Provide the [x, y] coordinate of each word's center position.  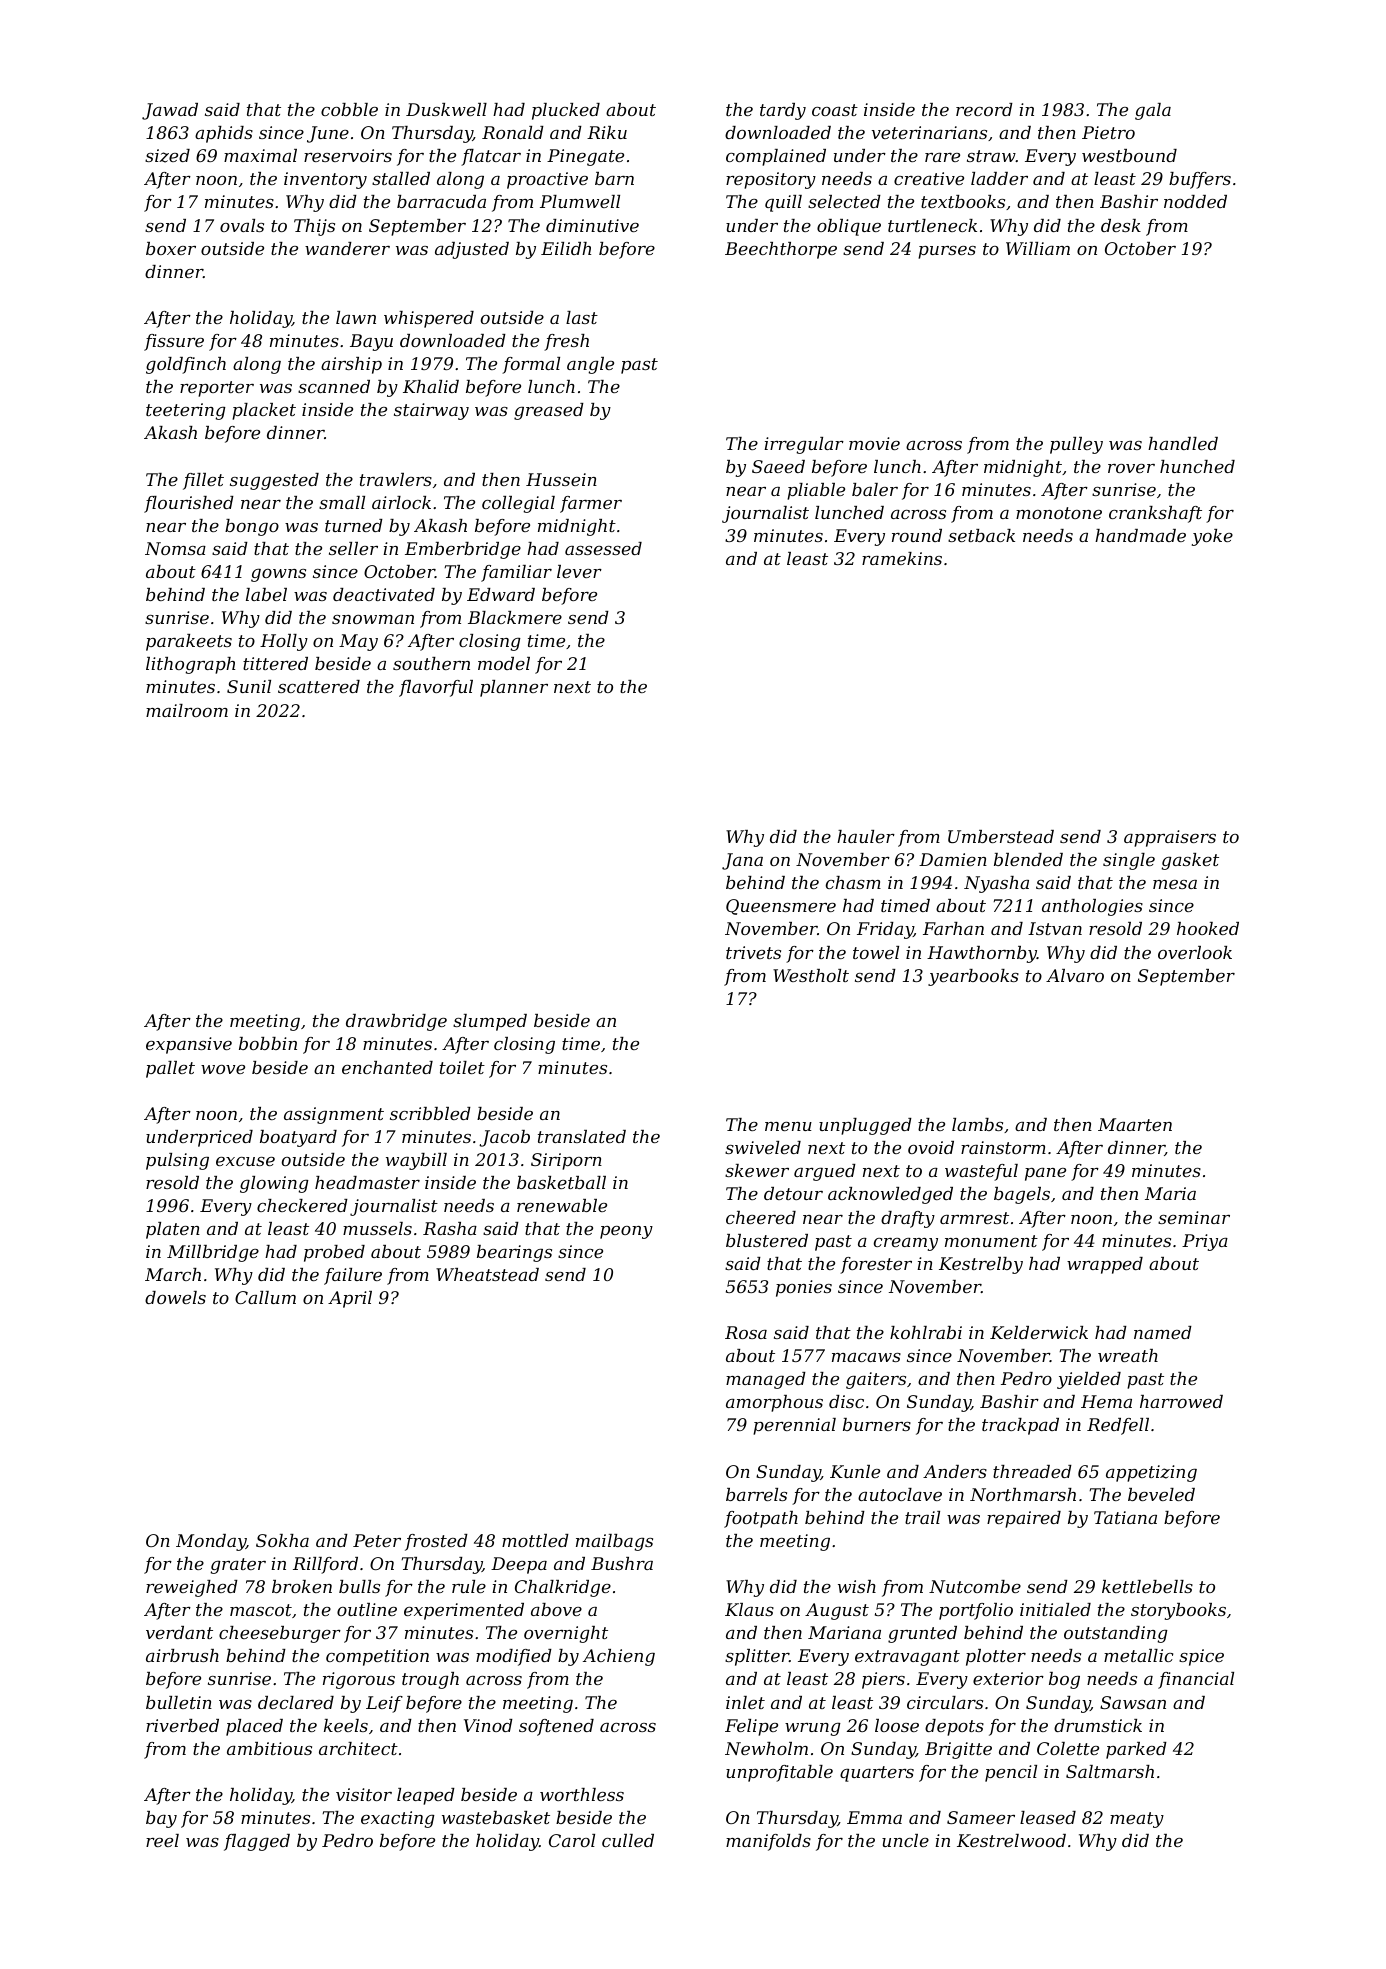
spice [1201, 1657]
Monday [211, 1542]
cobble [349, 109]
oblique [849, 227]
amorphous [774, 1403]
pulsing [177, 1161]
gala [1153, 111]
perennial [794, 1426]
